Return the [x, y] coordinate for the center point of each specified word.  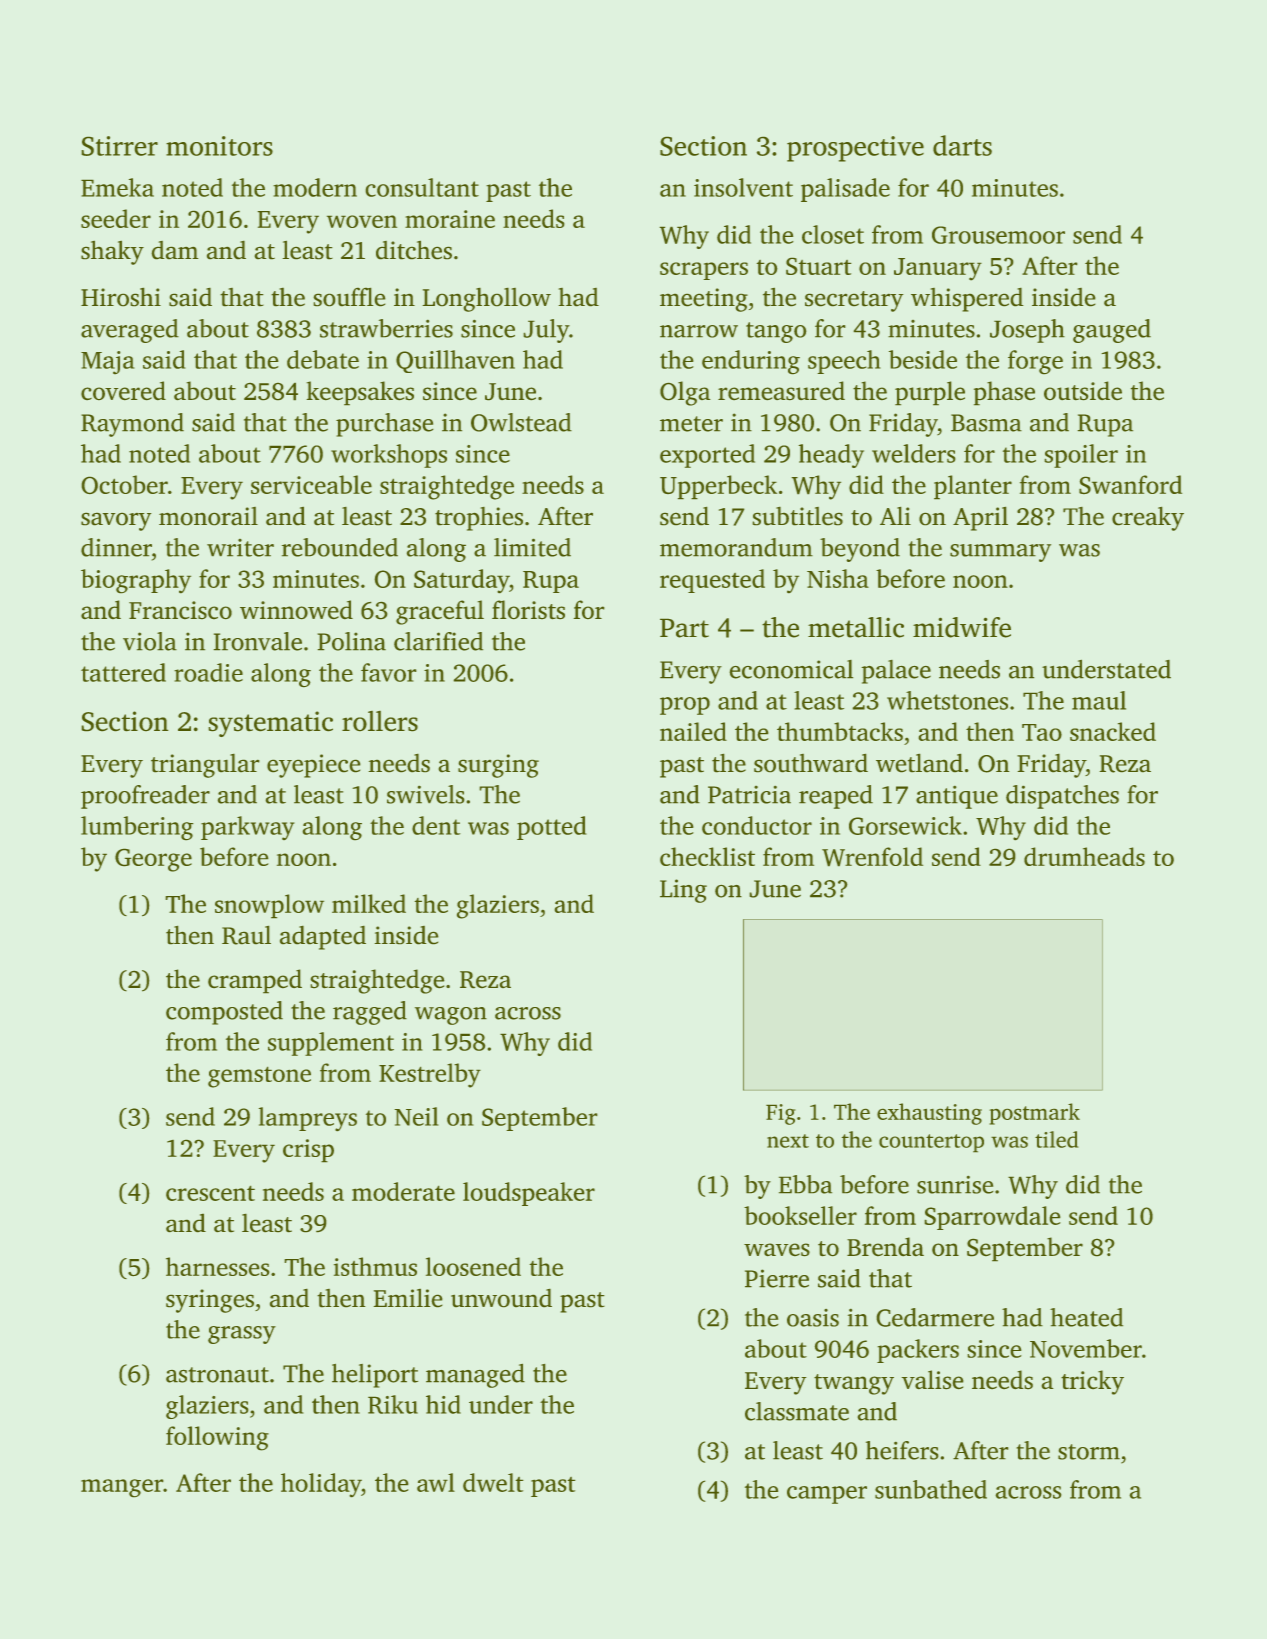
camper [827, 1495]
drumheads [1084, 856]
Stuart [818, 266]
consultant [422, 187]
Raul [246, 935]
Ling [683, 891]
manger [122, 1488]
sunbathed [931, 1489]
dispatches [1062, 797]
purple [930, 393]
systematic [271, 724]
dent [436, 825]
